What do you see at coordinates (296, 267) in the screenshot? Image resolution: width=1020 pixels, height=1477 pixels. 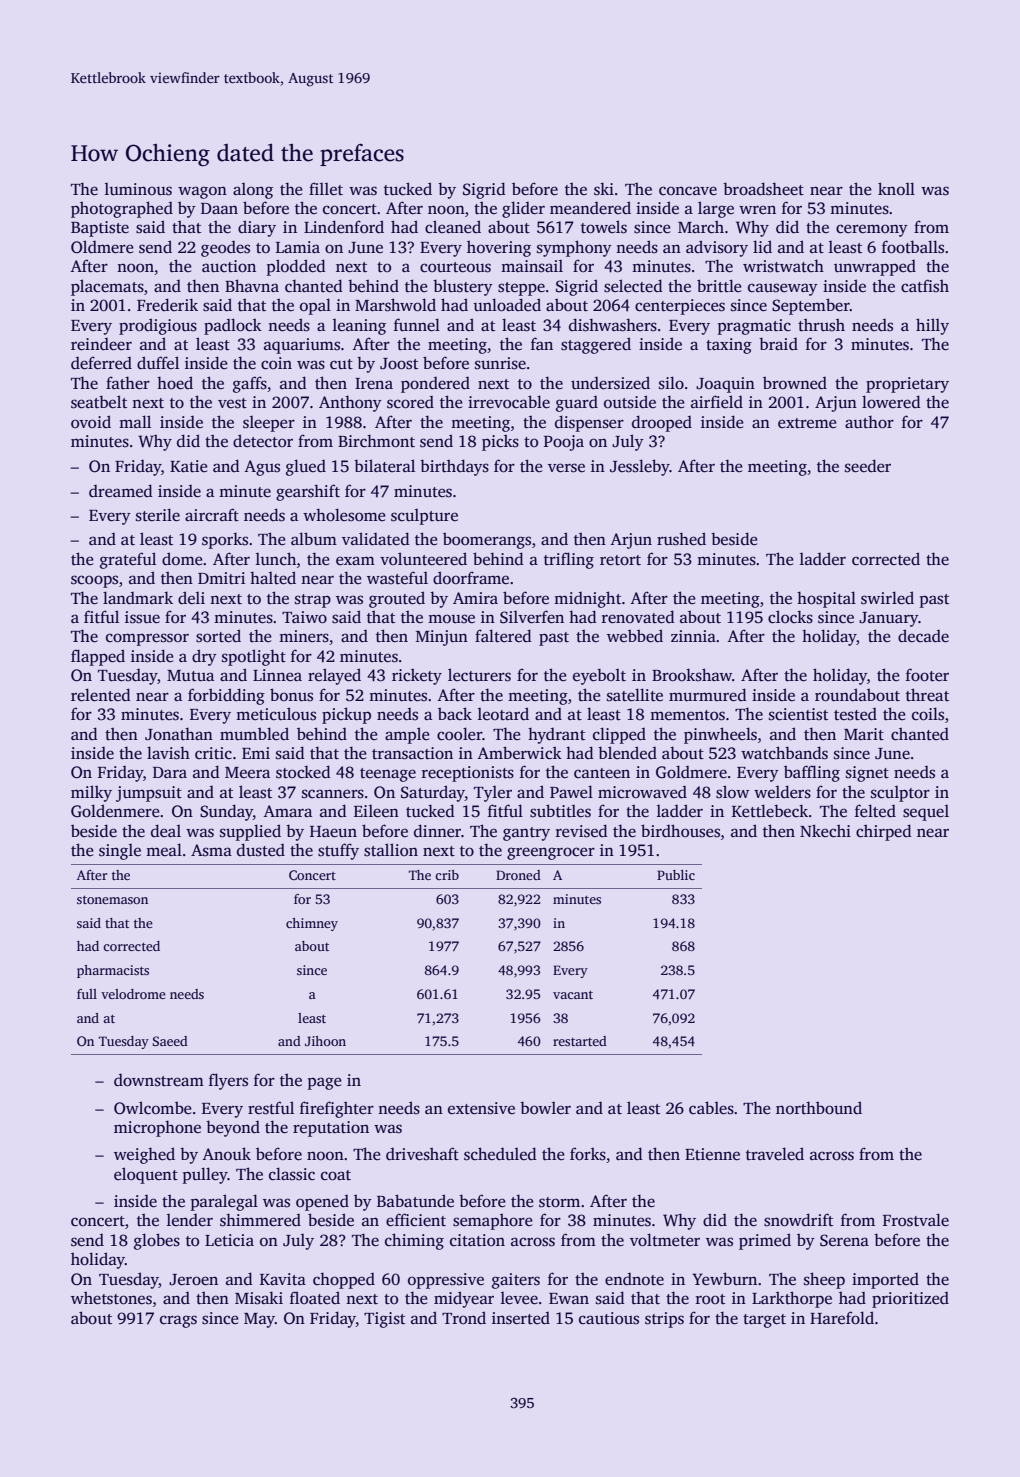 I see `plodded` at bounding box center [296, 267].
